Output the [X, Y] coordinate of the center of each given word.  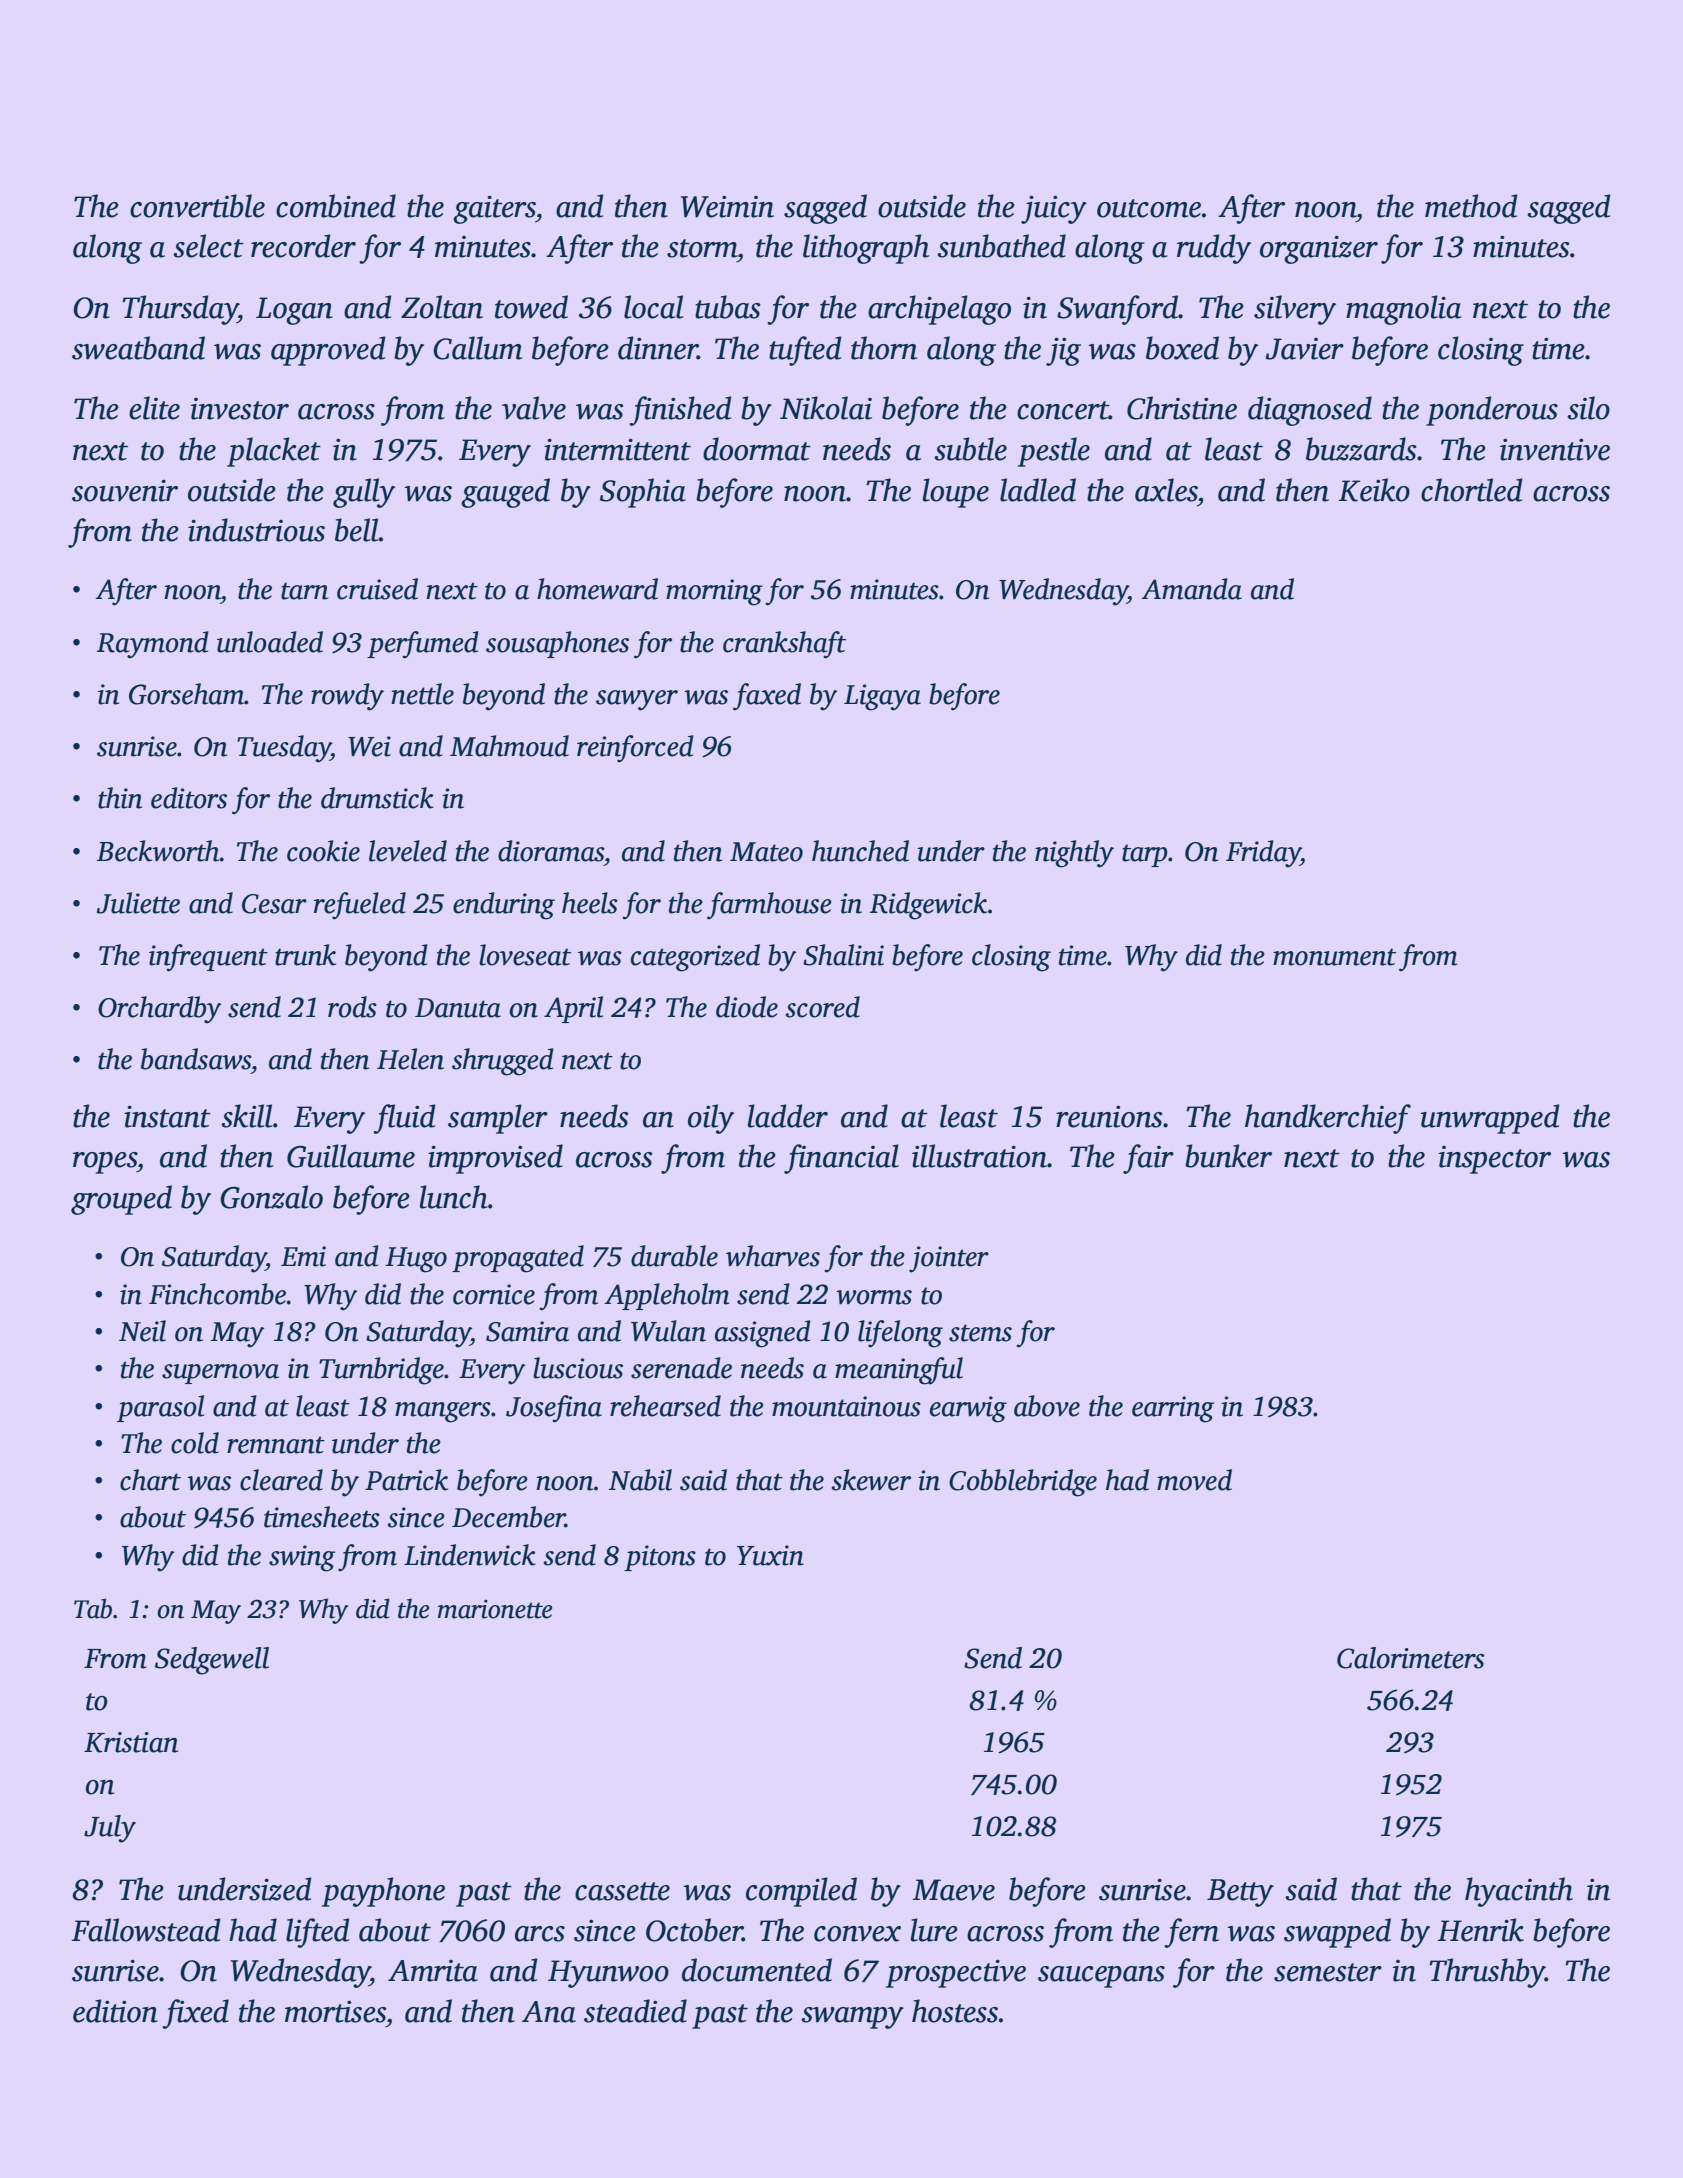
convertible [197, 206]
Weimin [727, 207]
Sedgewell [212, 1661]
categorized [695, 958]
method [1471, 206]
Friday [1263, 854]
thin [120, 798]
